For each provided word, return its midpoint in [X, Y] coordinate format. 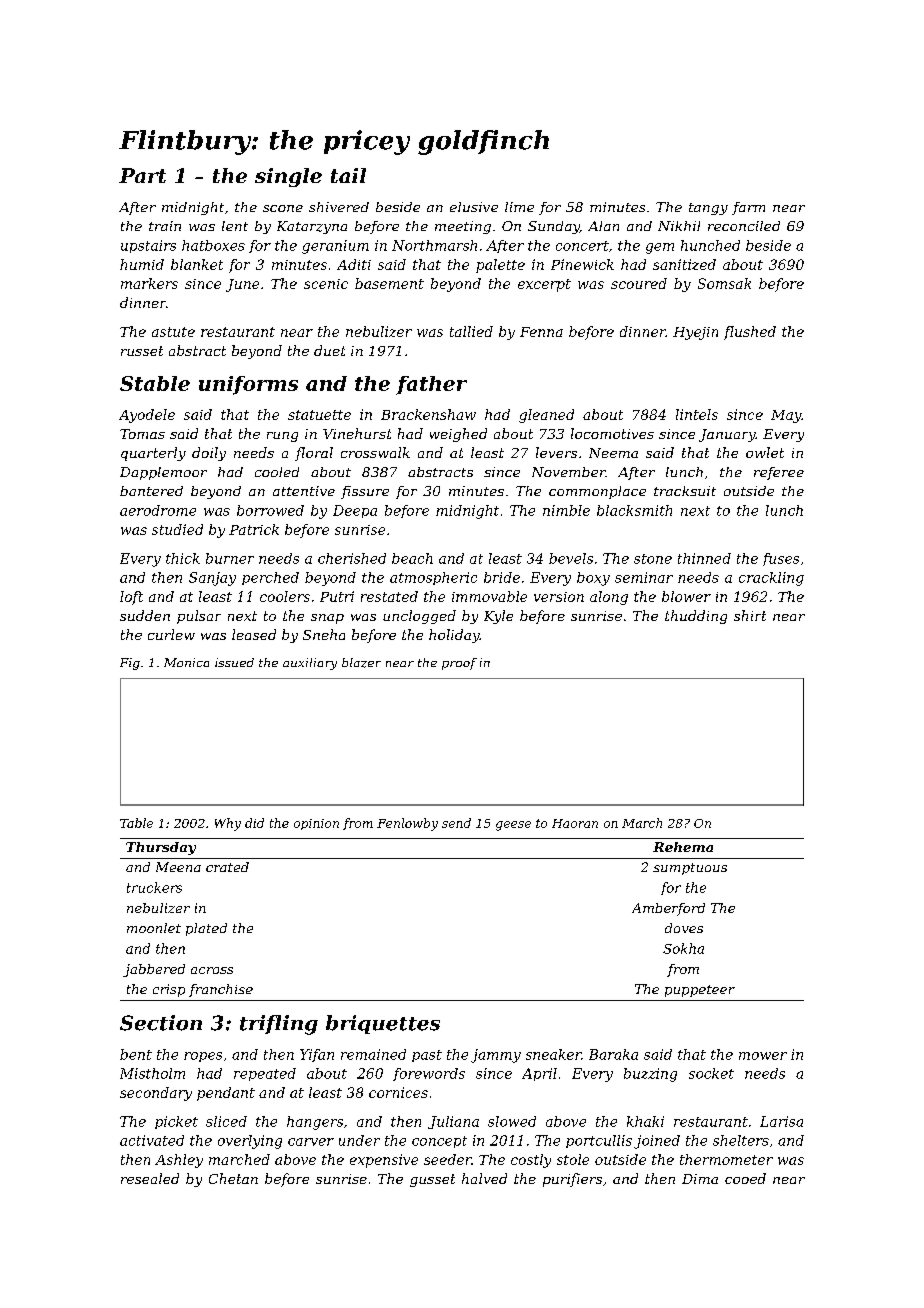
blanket [197, 264]
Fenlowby [407, 824]
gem [660, 248]
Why [228, 824]
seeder [447, 1159]
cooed [745, 1178]
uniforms [248, 385]
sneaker [554, 1054]
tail [348, 175]
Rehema [683, 847]
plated [206, 929]
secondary [156, 1094]
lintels [697, 414]
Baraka [613, 1054]
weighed [458, 435]
